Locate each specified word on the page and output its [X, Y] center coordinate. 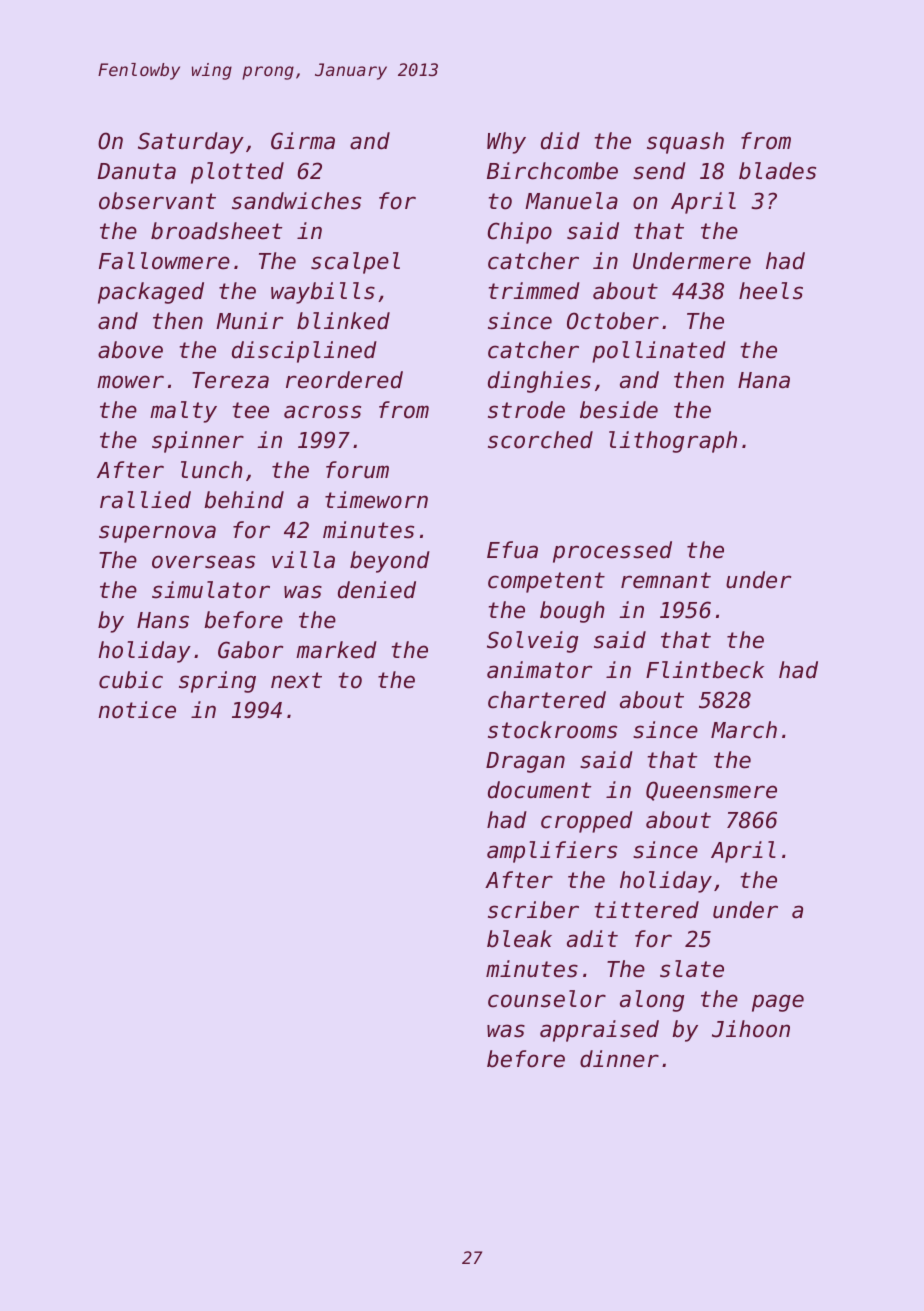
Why [506, 143]
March [744, 730]
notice [137, 710]
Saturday [191, 143]
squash [685, 143]
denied [377, 590]
